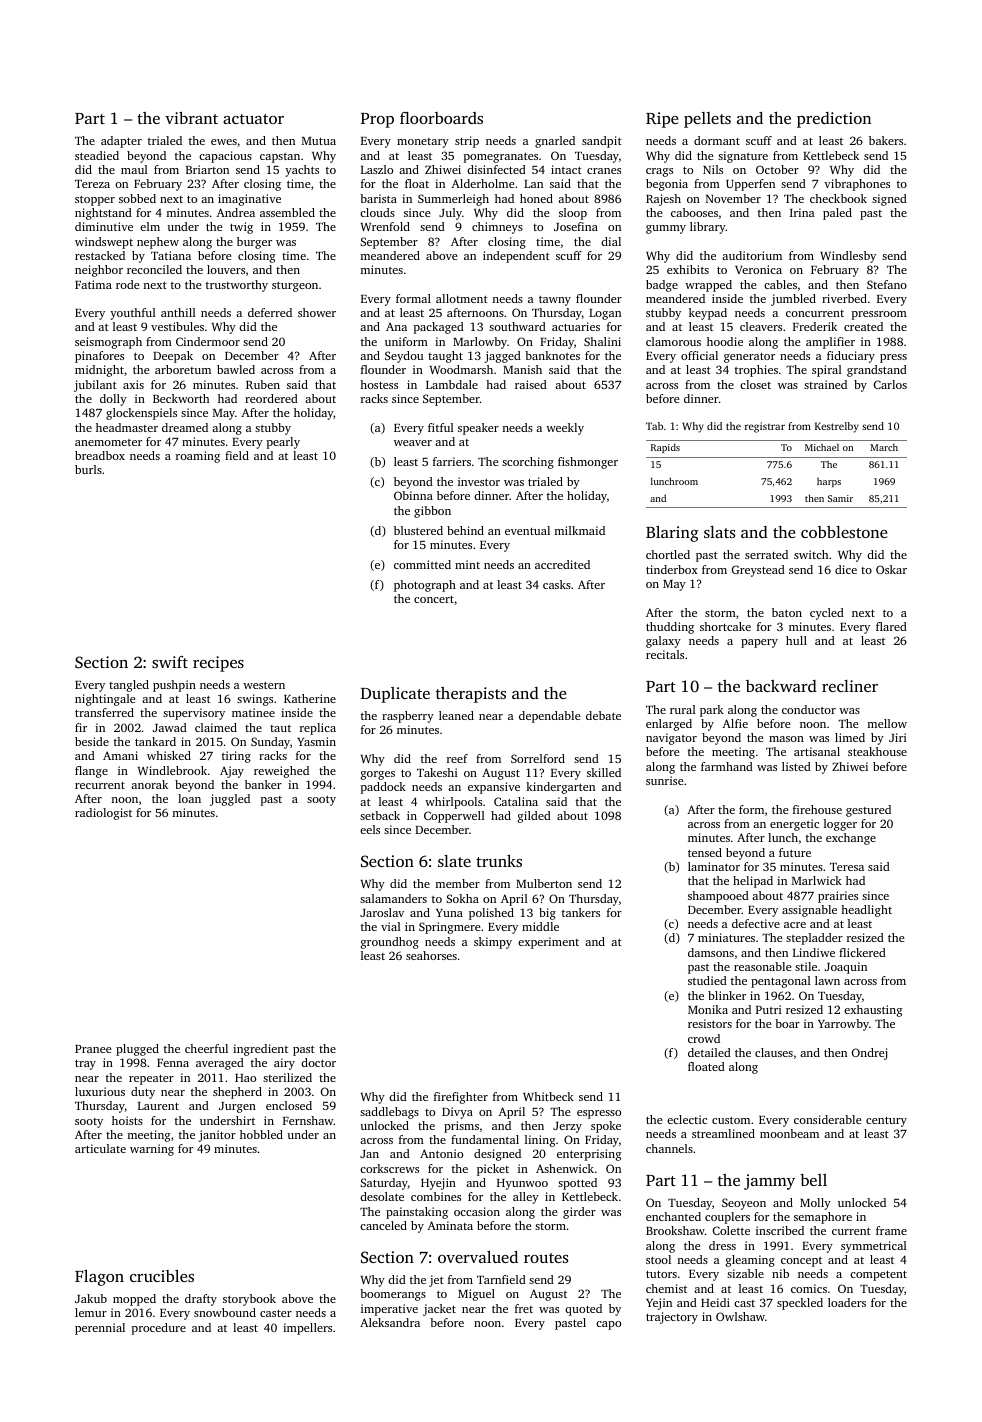 This page has height=1422, width=982. I want to click on strip, so click(467, 142).
